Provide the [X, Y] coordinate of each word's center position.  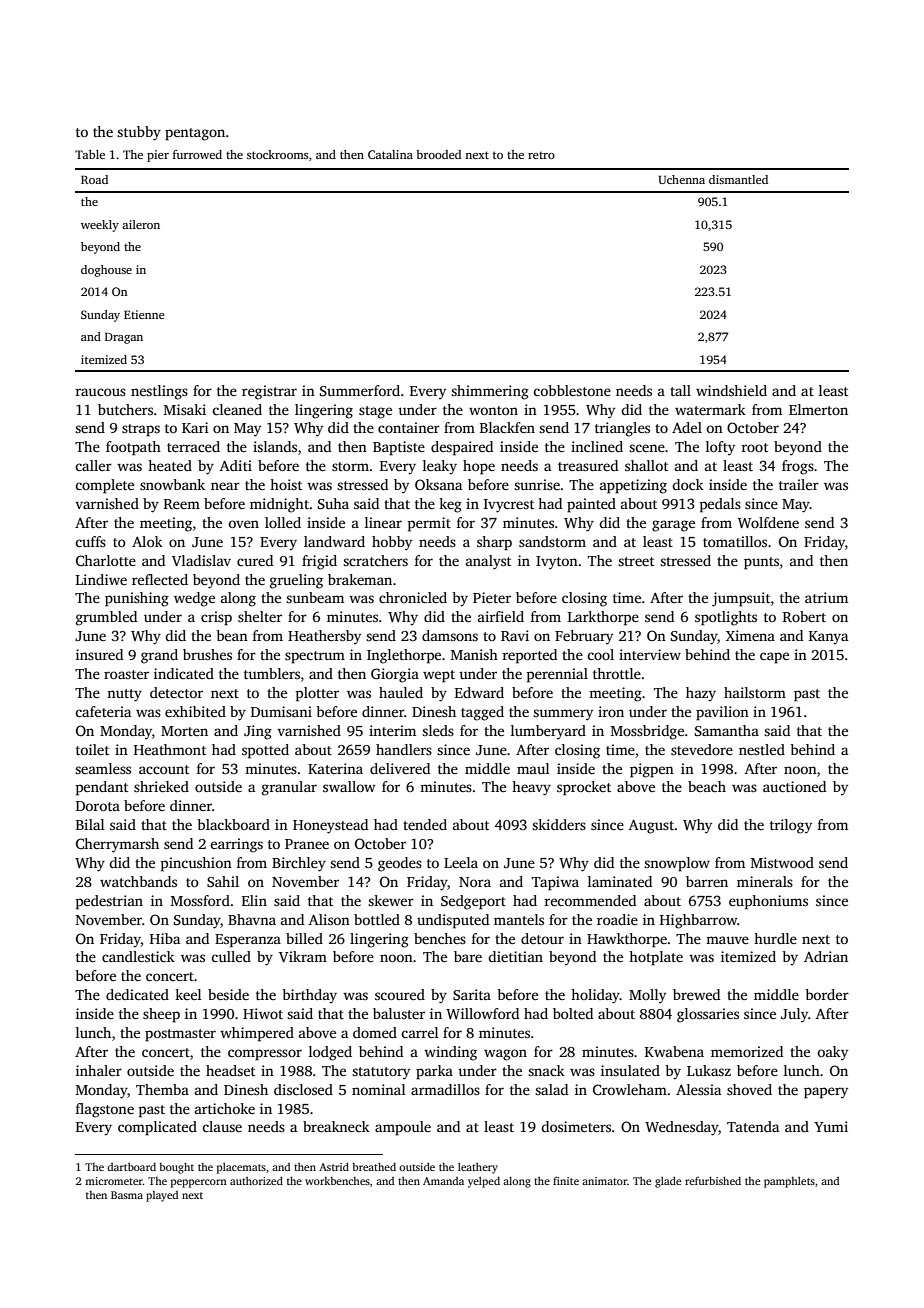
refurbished [713, 1180]
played [162, 1196]
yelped [484, 1182]
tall [680, 390]
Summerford [360, 390]
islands [275, 446]
